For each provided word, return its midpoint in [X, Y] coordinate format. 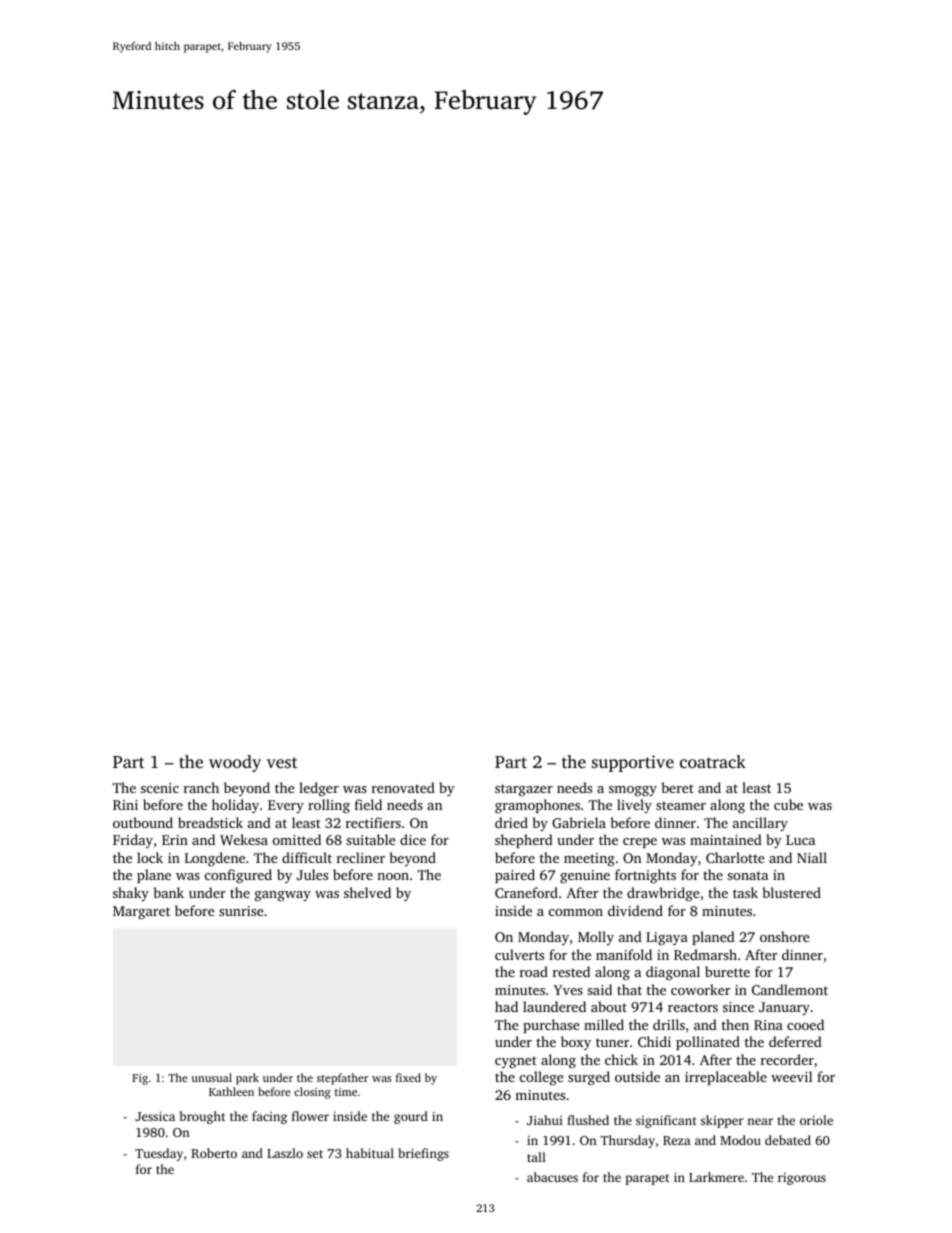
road [534, 971]
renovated [403, 787]
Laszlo [285, 1153]
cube [788, 804]
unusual [212, 1077]
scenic [160, 788]
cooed [805, 1024]
